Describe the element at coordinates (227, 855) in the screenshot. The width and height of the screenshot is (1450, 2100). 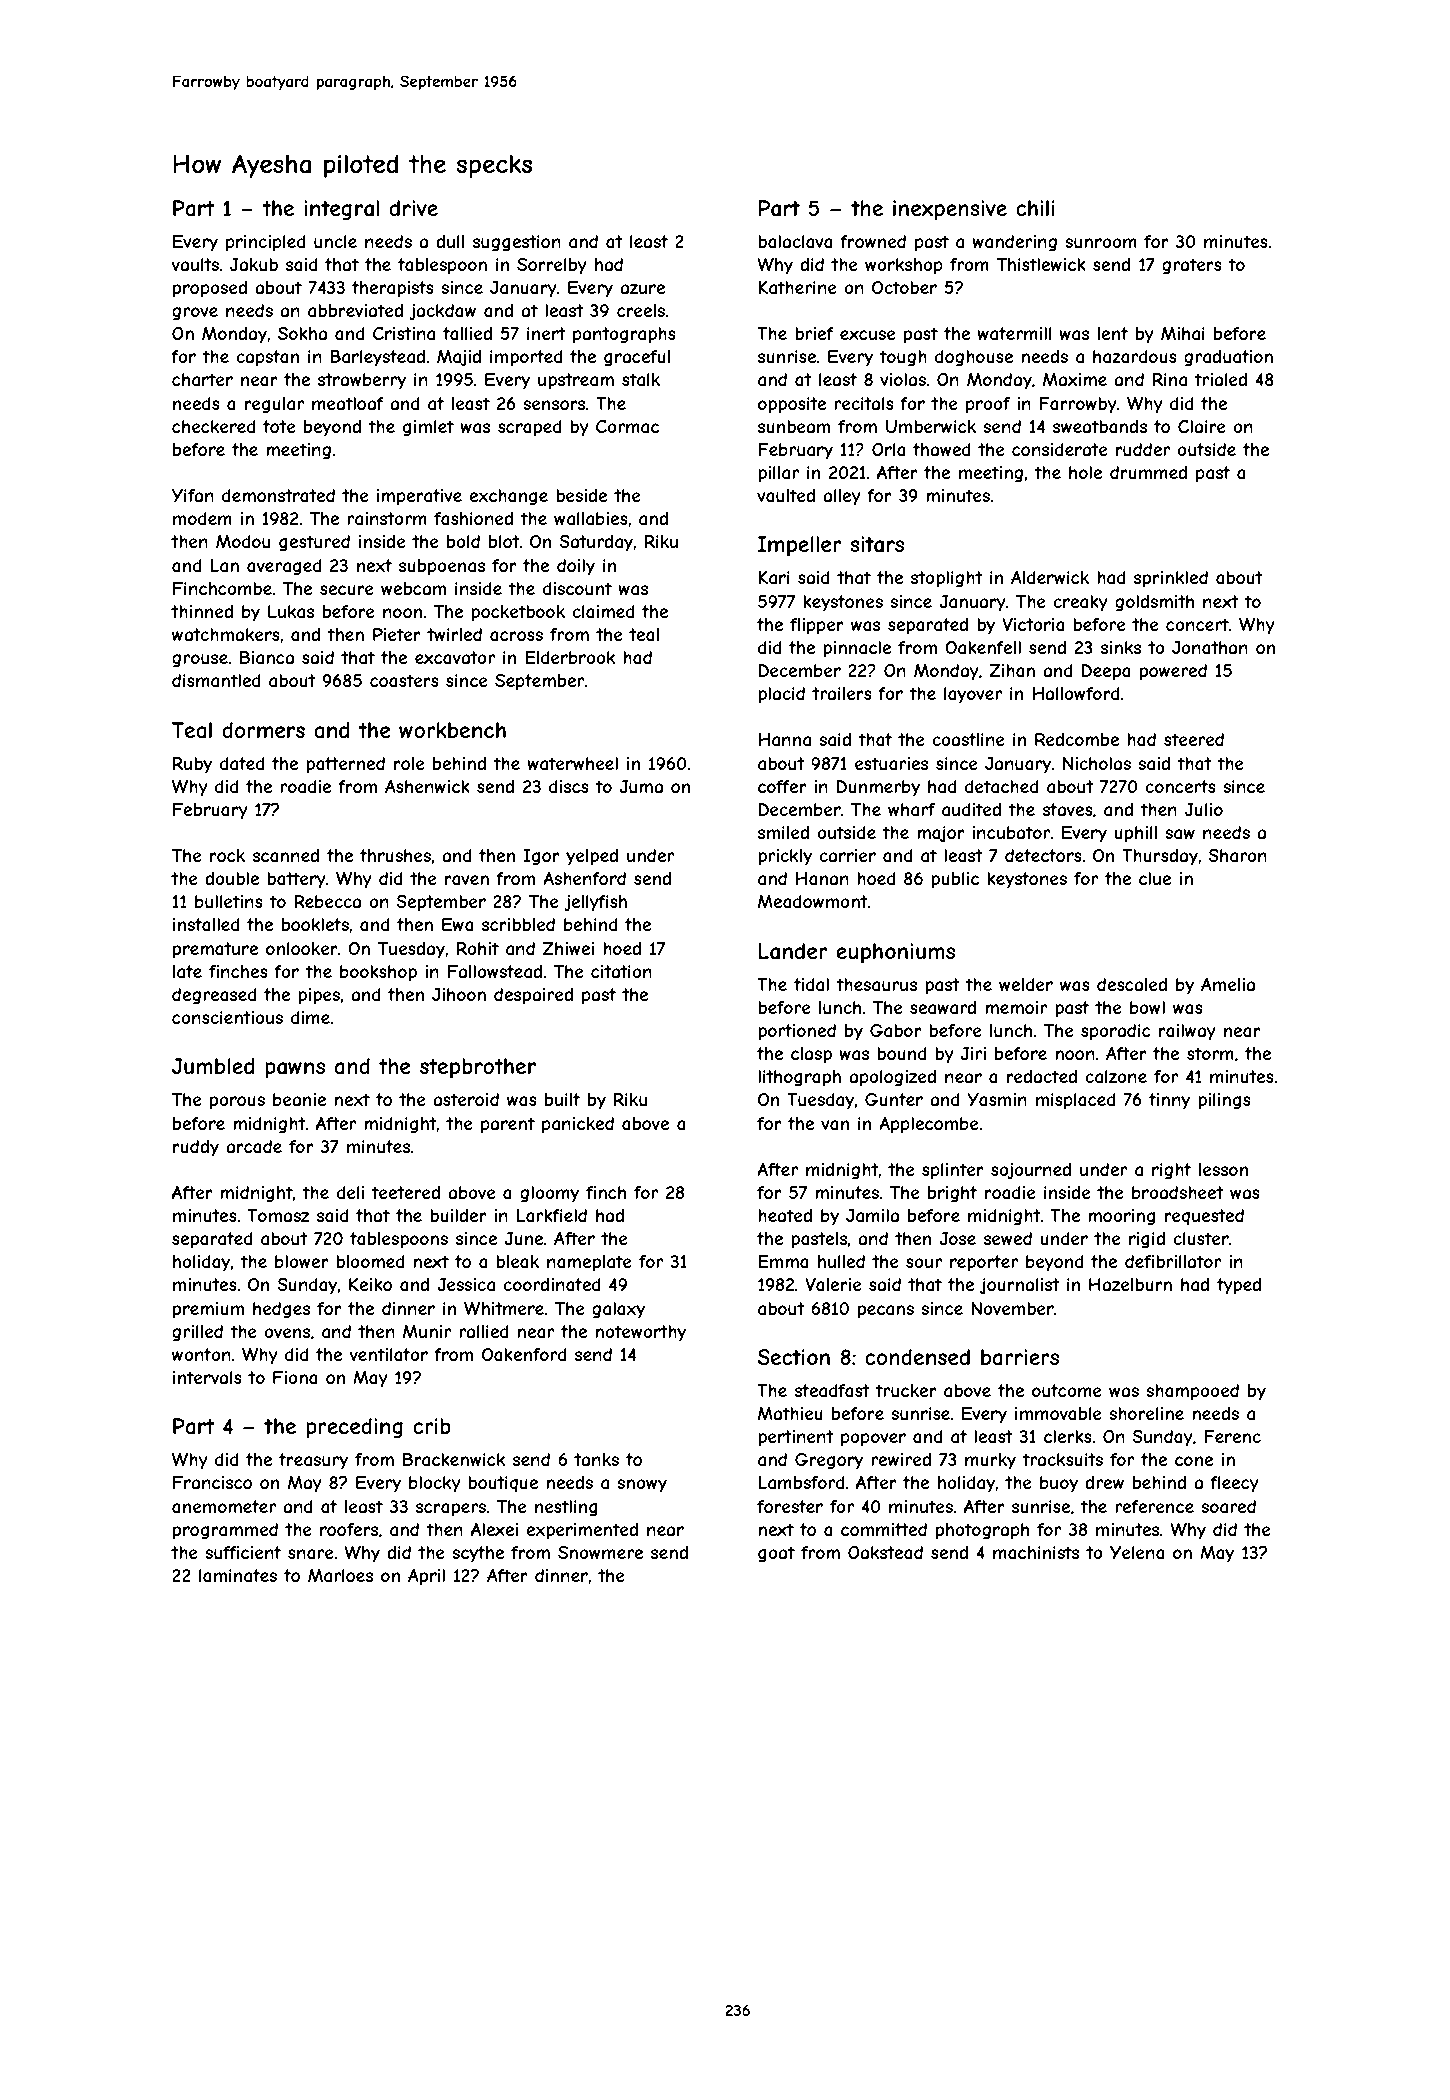
I see `rock` at that location.
